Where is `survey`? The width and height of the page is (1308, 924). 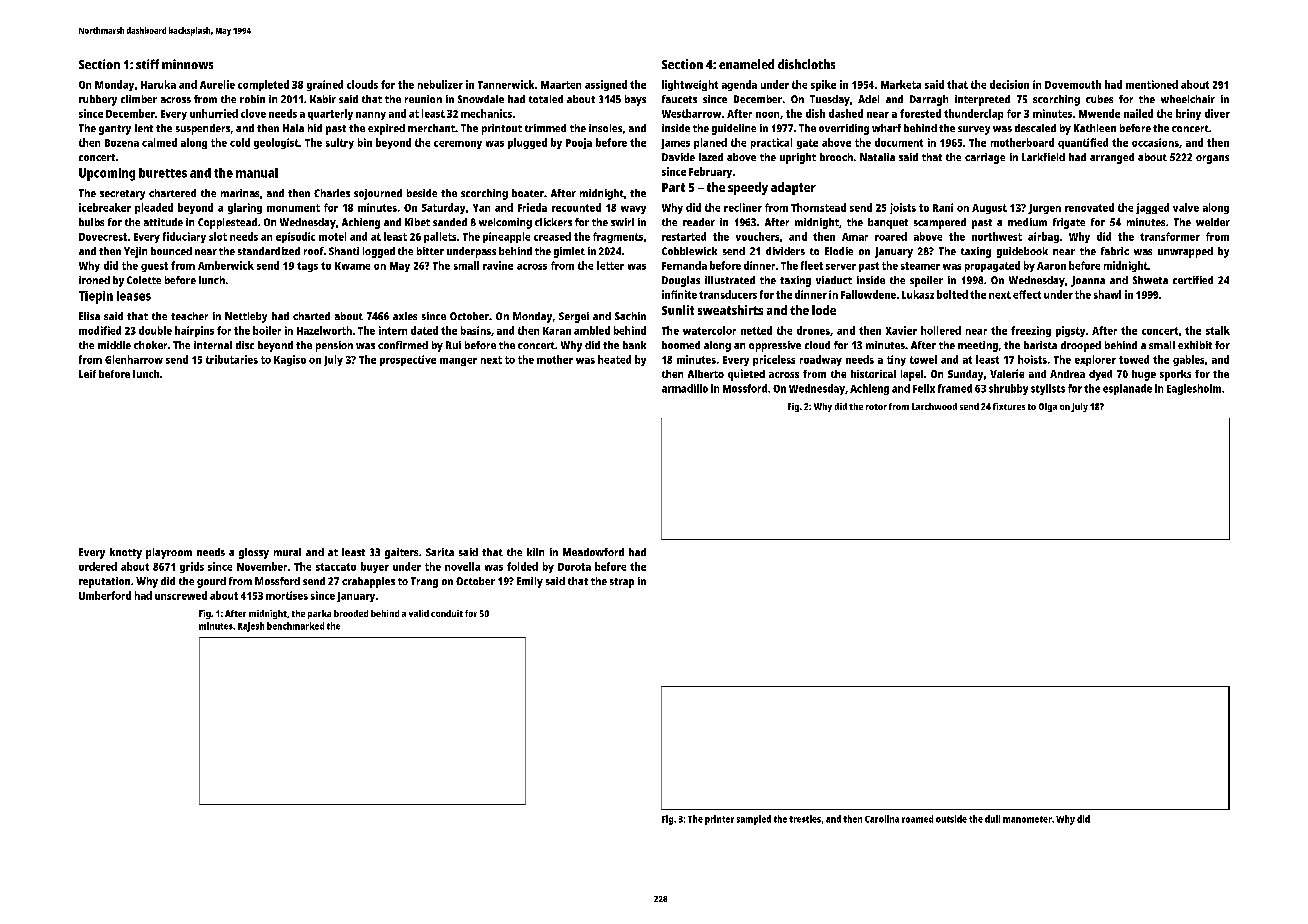
survey is located at coordinates (974, 130).
